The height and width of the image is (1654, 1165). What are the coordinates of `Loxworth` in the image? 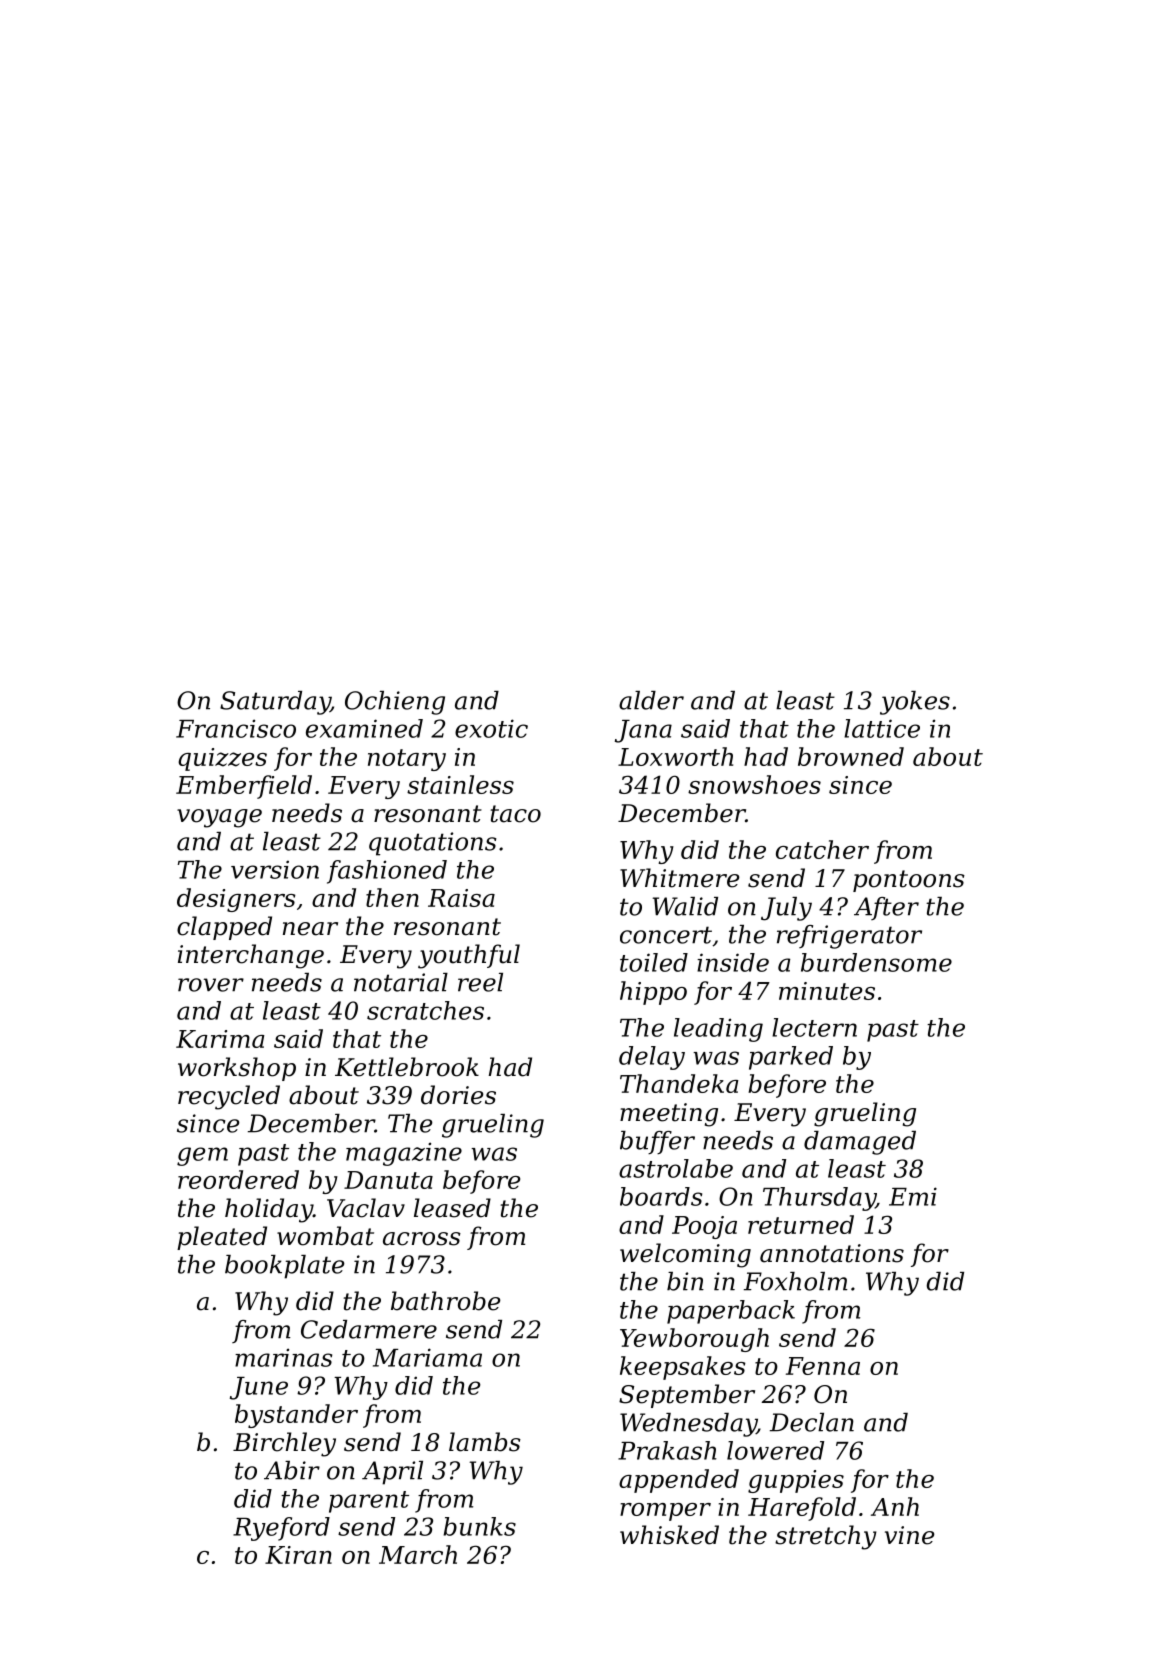 It's located at (675, 756).
